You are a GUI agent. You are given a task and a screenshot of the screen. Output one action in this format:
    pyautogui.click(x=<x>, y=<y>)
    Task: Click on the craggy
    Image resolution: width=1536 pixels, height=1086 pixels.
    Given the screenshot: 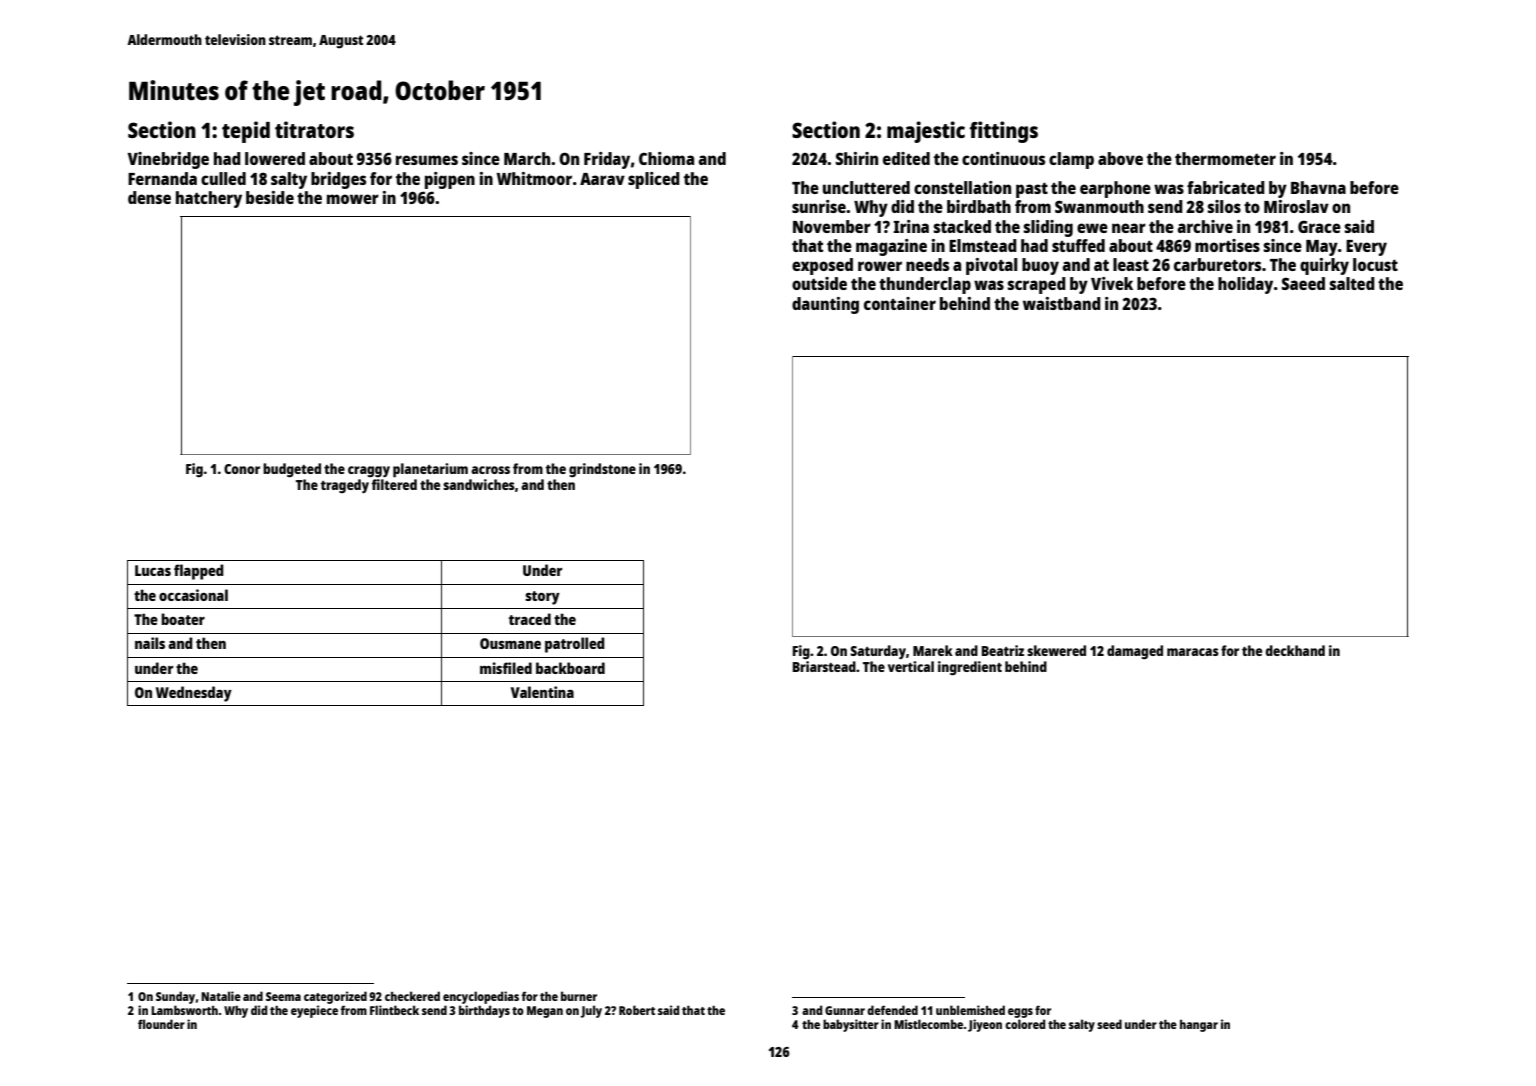 What is the action you would take?
    pyautogui.click(x=369, y=471)
